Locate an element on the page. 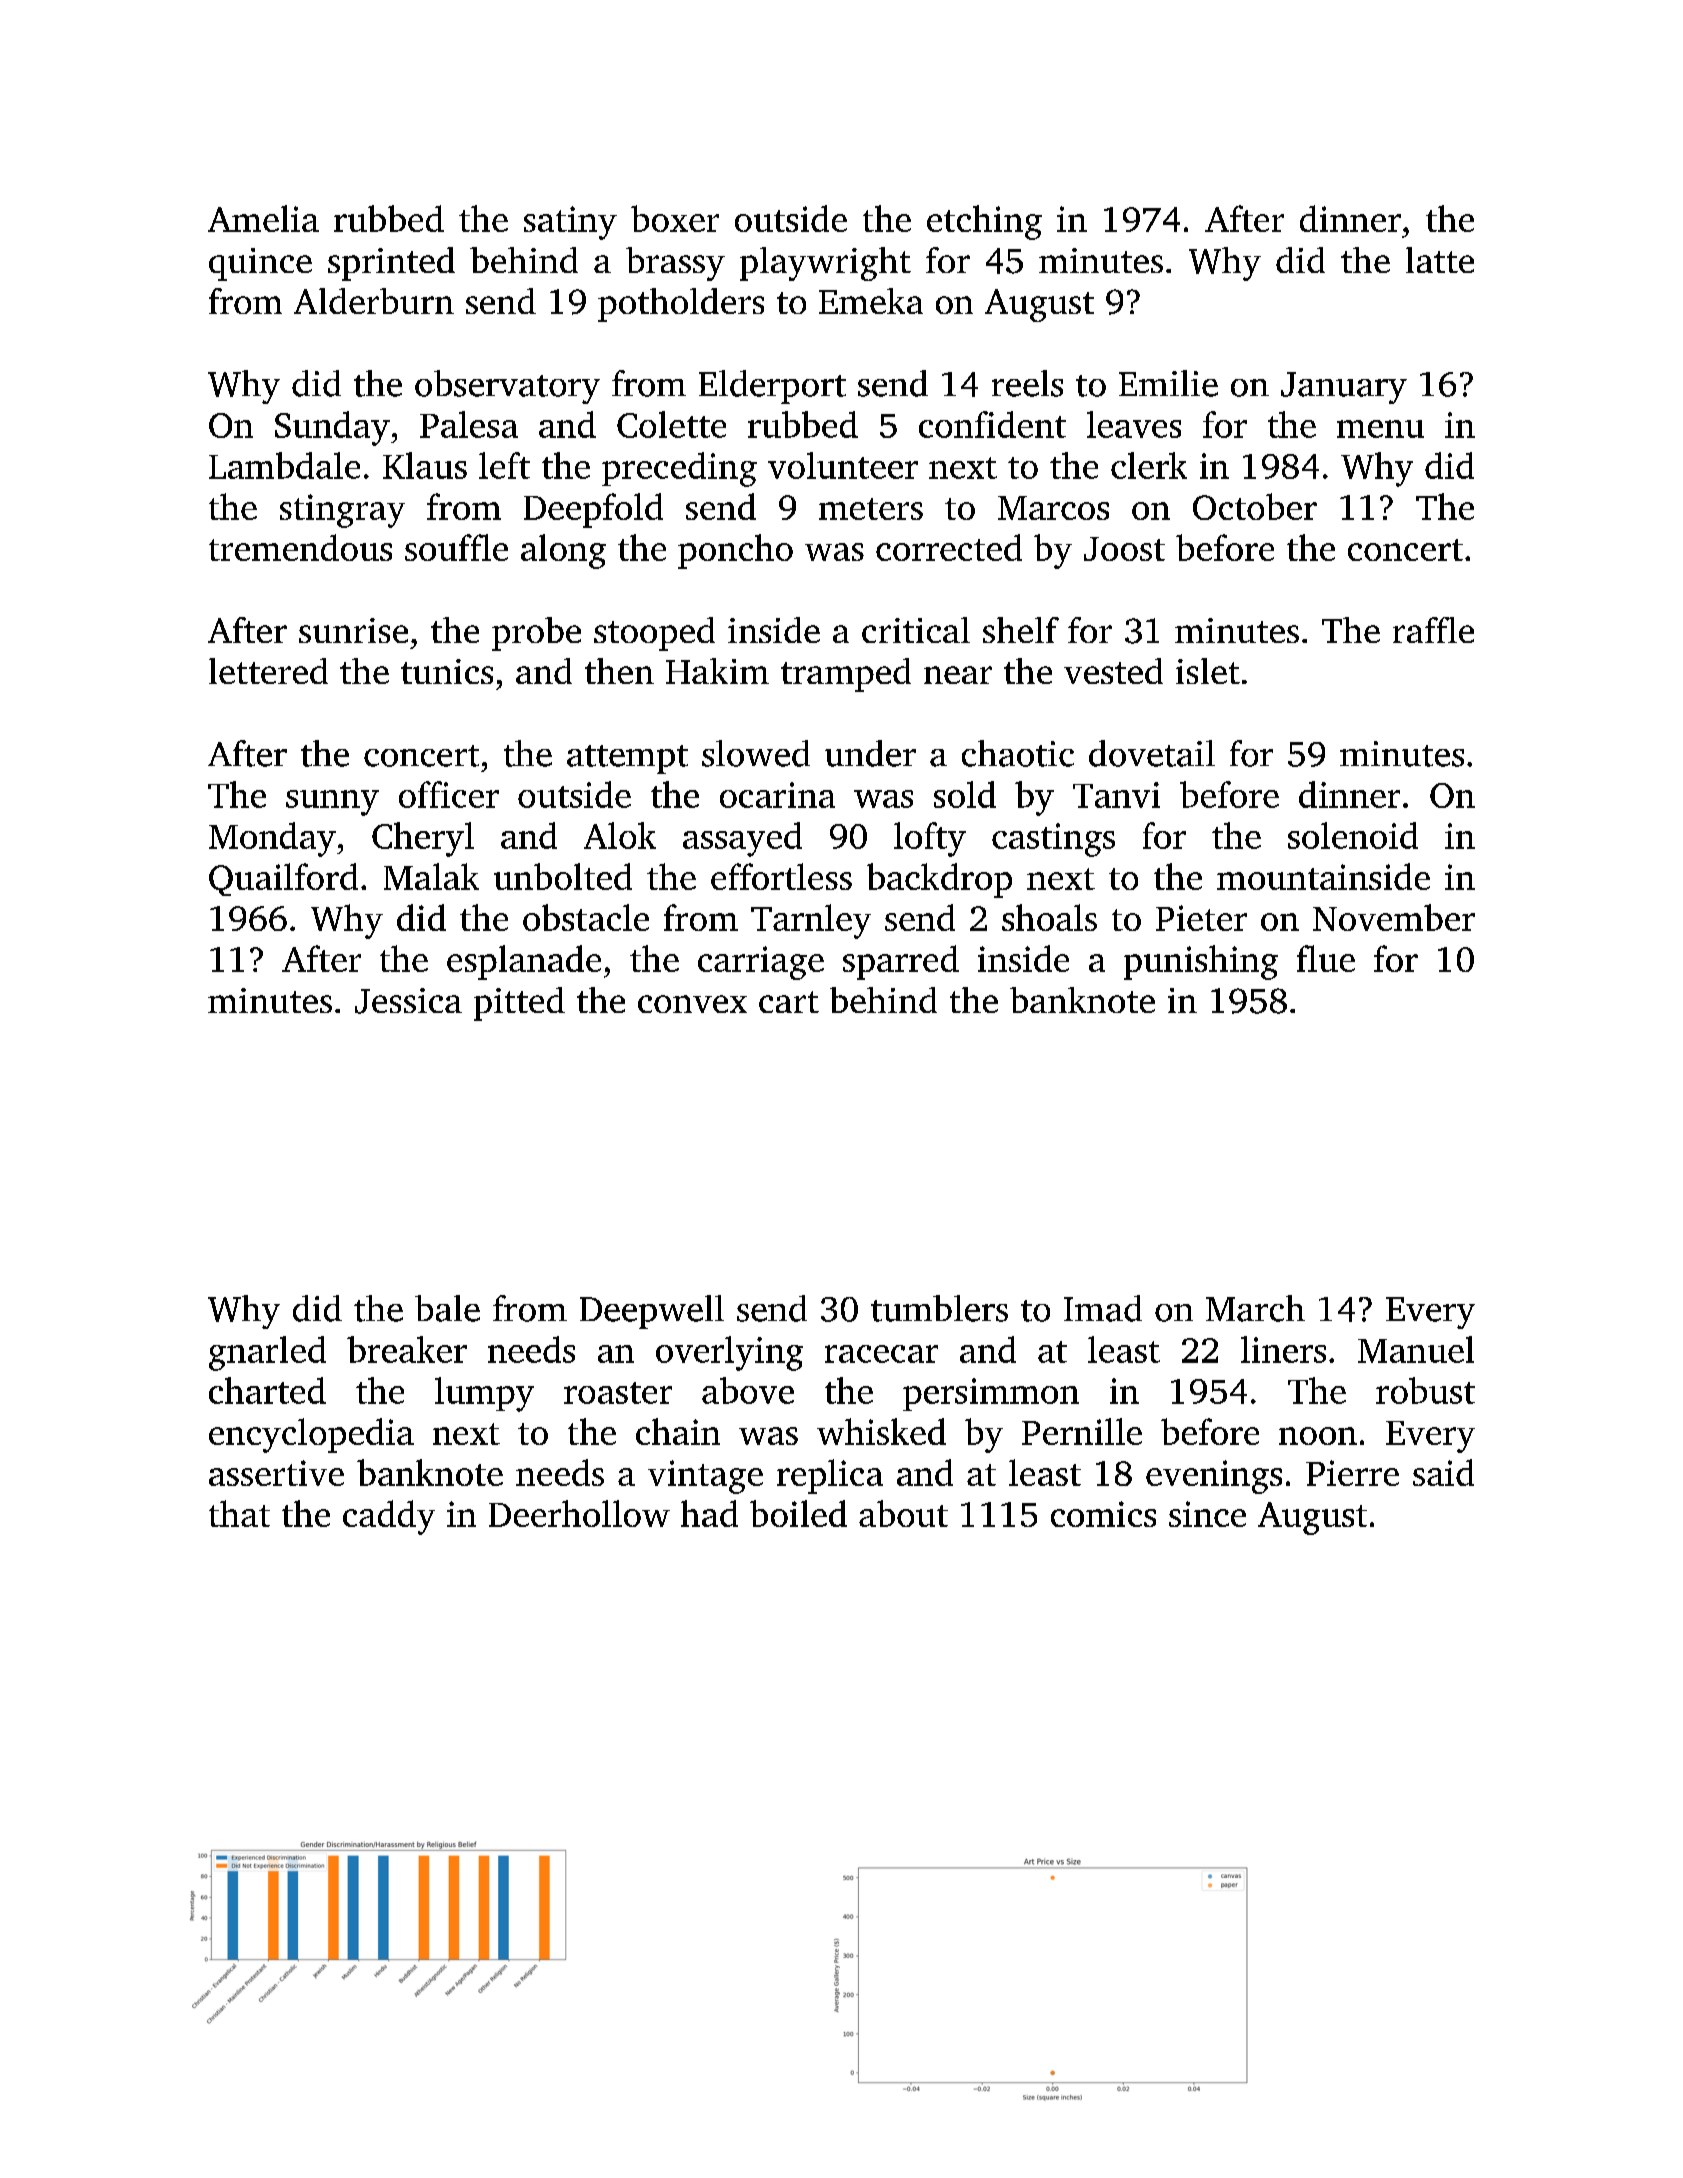  Emeka is located at coordinates (871, 301).
